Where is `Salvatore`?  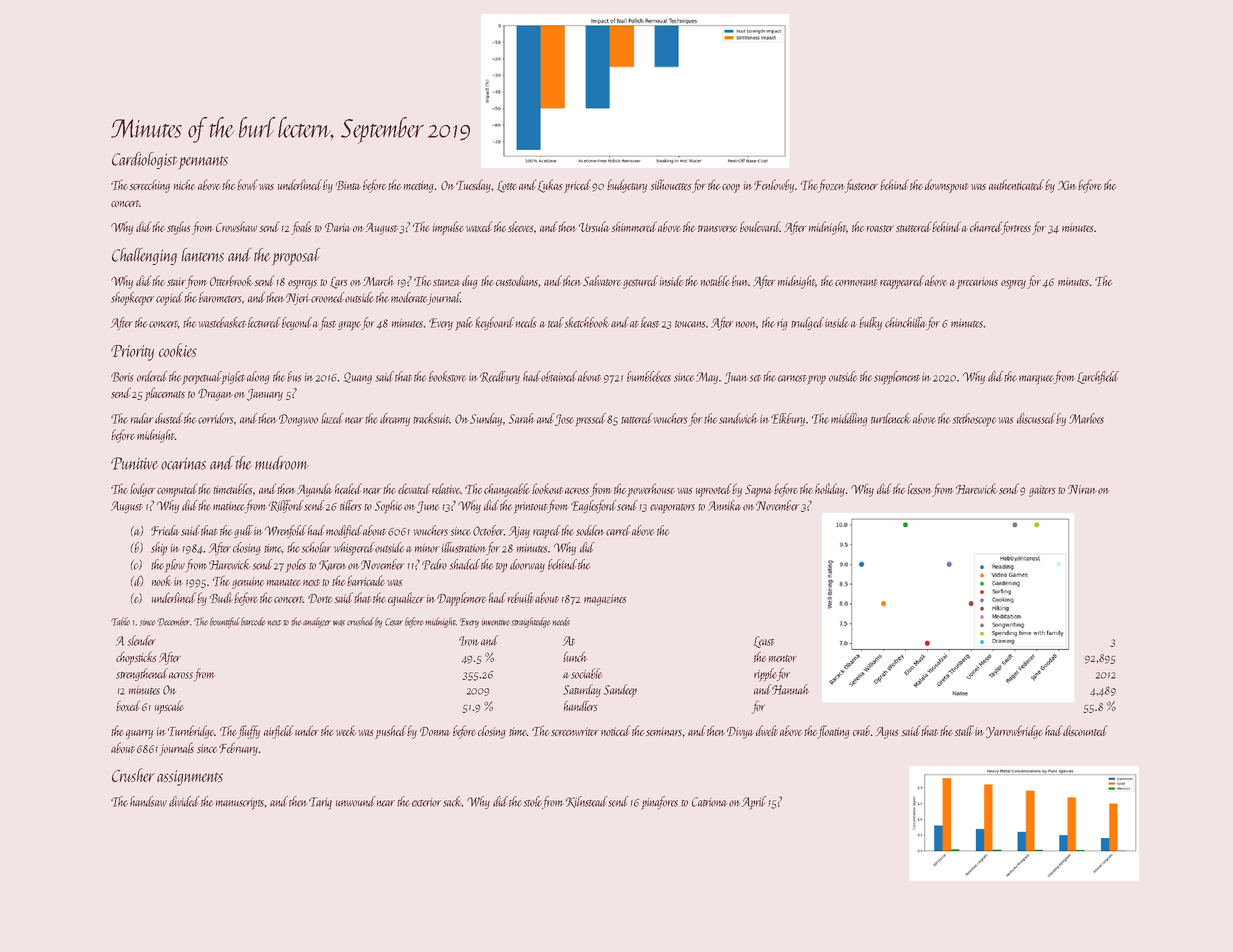
Salvatore is located at coordinates (602, 280).
